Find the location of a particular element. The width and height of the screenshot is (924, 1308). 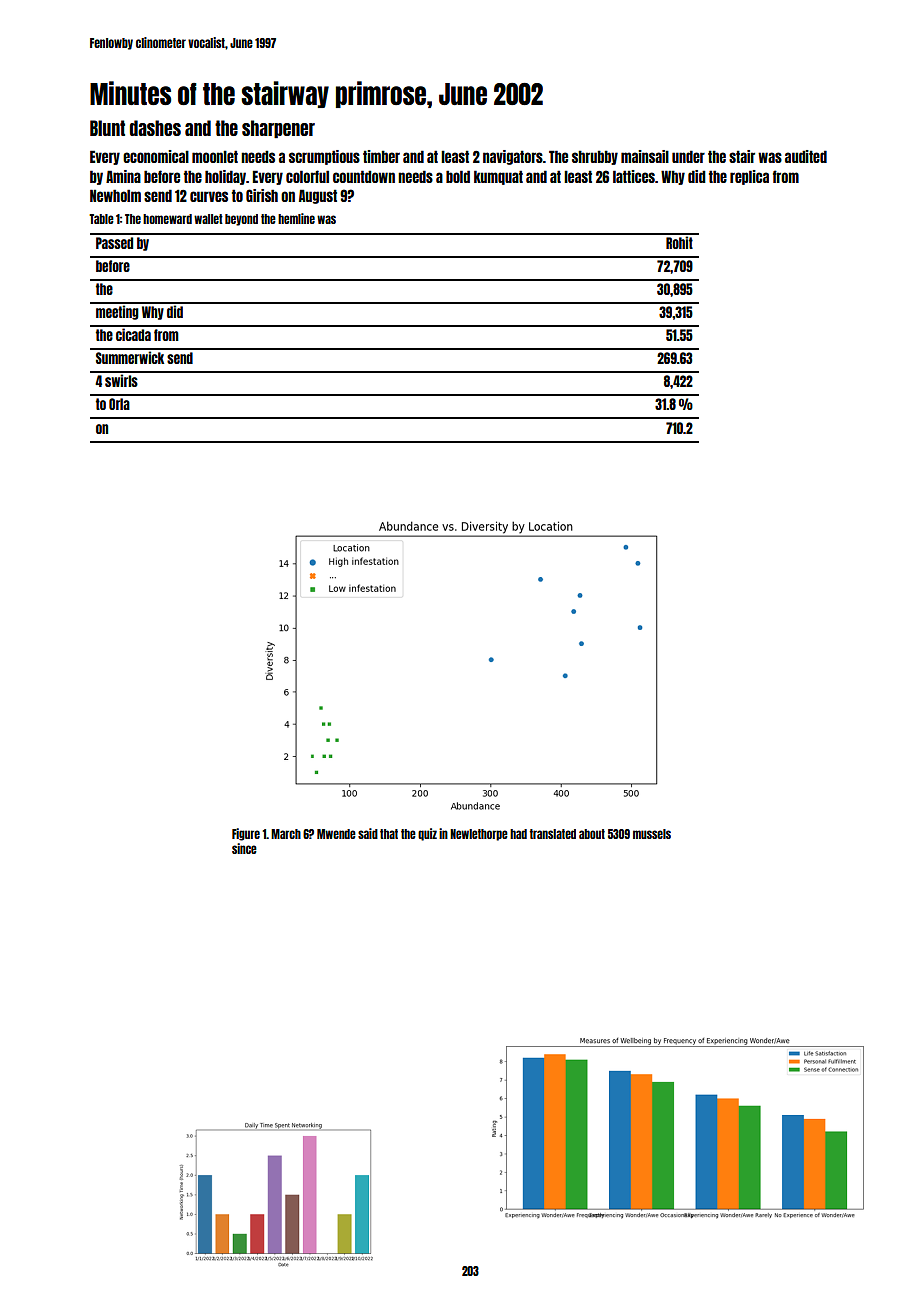

sharpener is located at coordinates (278, 129).
